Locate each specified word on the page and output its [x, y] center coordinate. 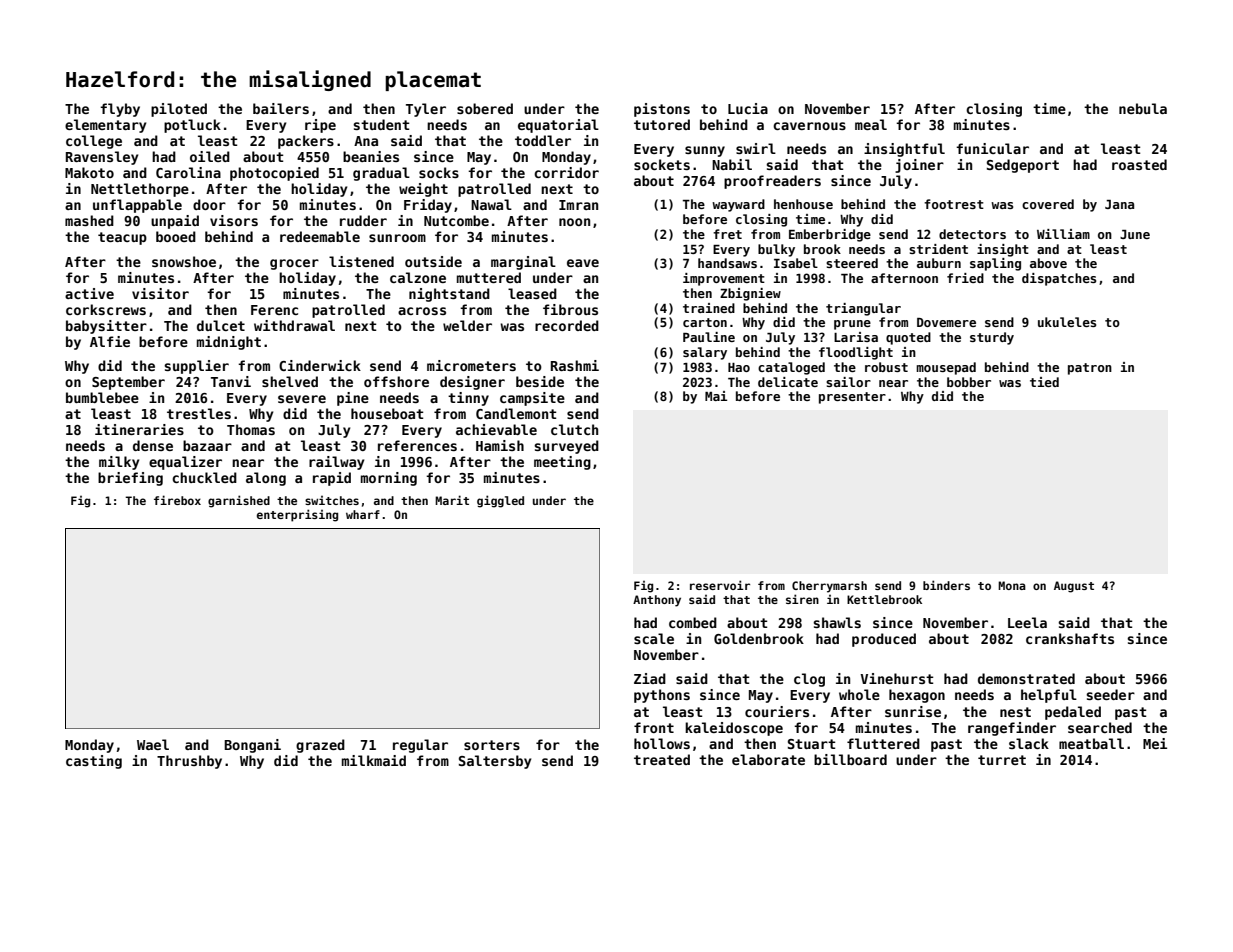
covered [1048, 204]
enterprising [297, 515]
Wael [153, 744]
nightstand [449, 295]
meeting [562, 463]
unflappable [137, 206]
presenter [852, 398]
